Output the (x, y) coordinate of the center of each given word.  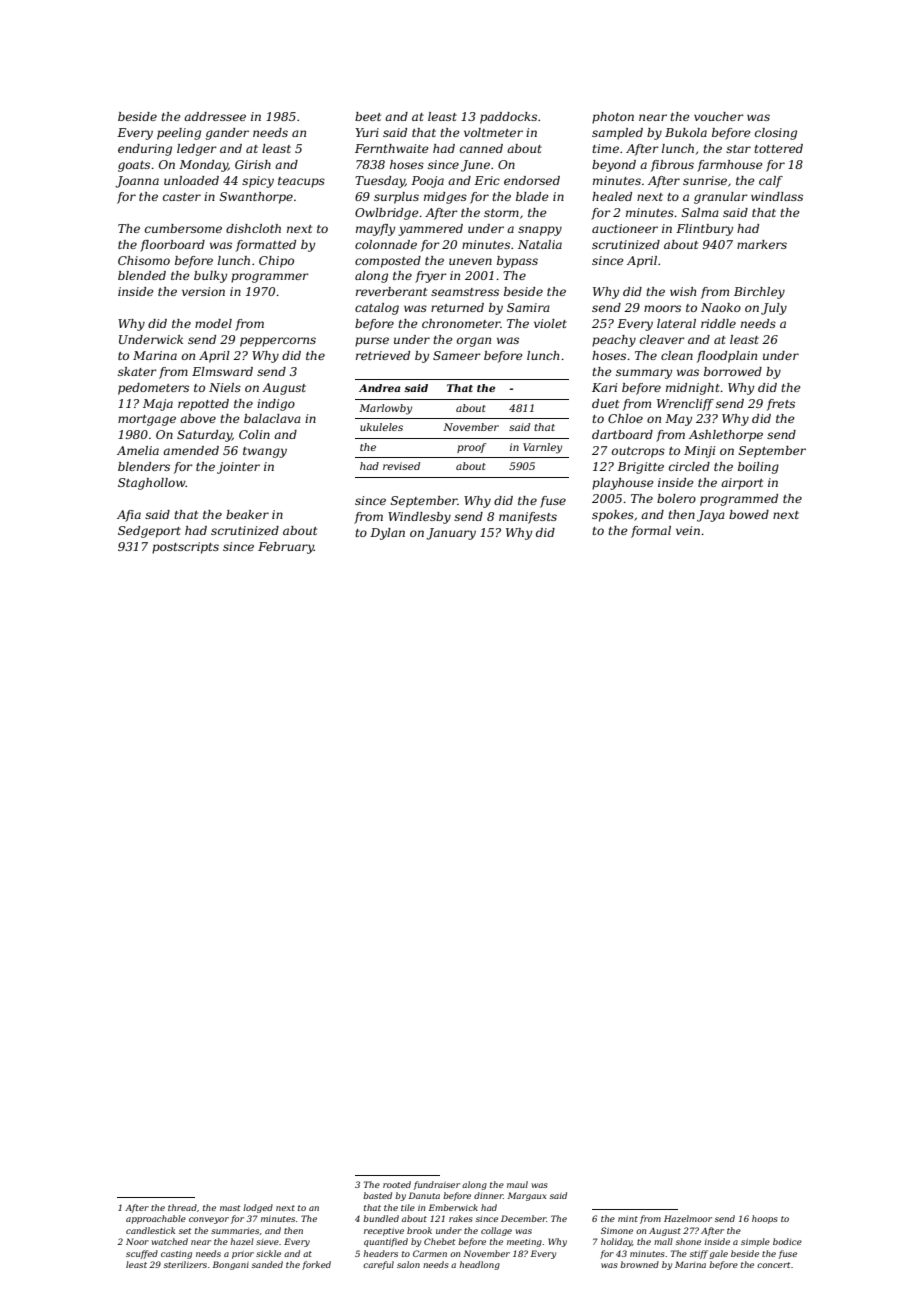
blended (142, 275)
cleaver (662, 339)
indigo (276, 405)
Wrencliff (685, 405)
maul (517, 1184)
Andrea (380, 388)
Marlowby (385, 409)
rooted (397, 1184)
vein (688, 530)
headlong (480, 1265)
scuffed (142, 1254)
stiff (699, 1254)
